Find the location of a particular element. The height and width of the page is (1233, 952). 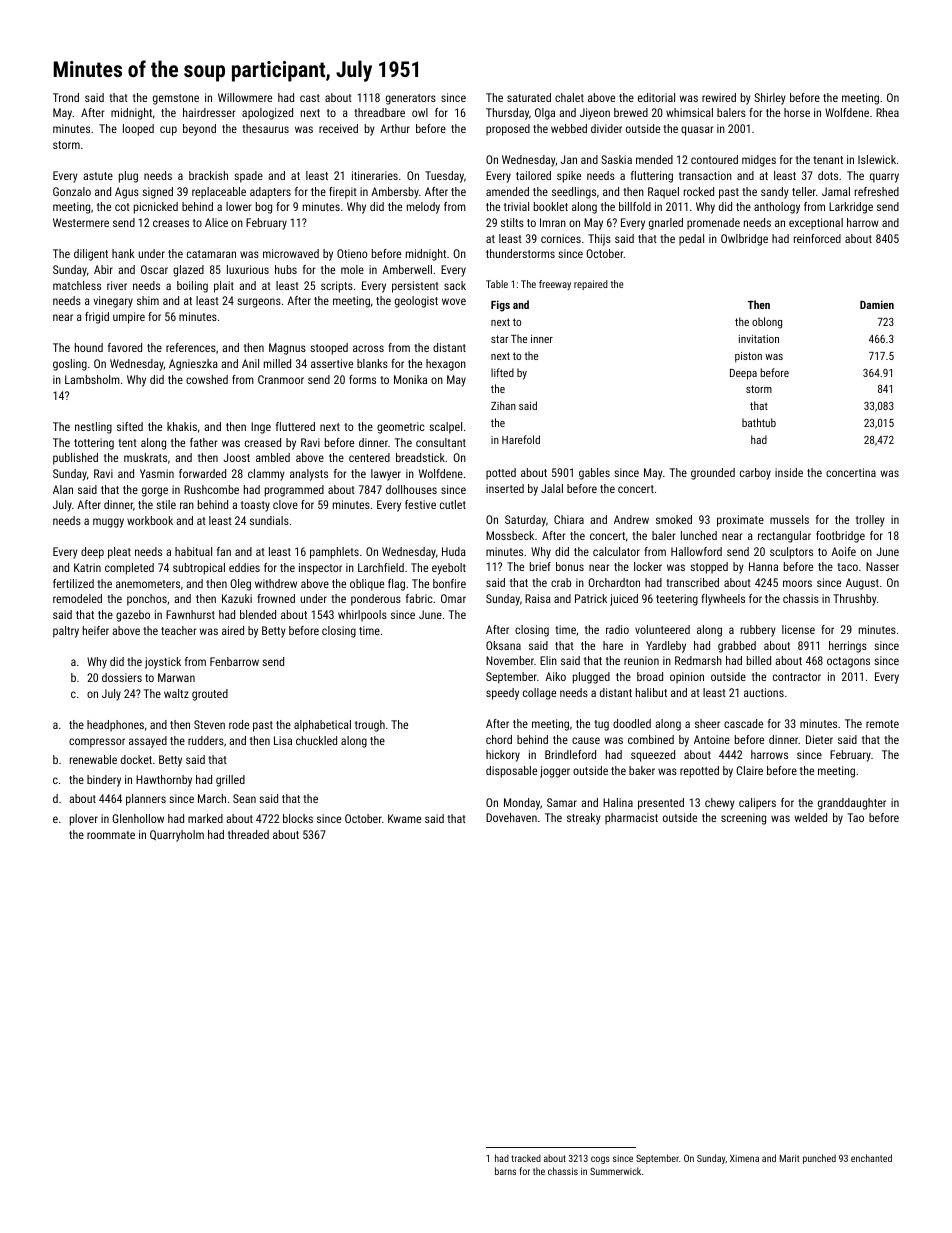

roommate is located at coordinates (111, 835).
